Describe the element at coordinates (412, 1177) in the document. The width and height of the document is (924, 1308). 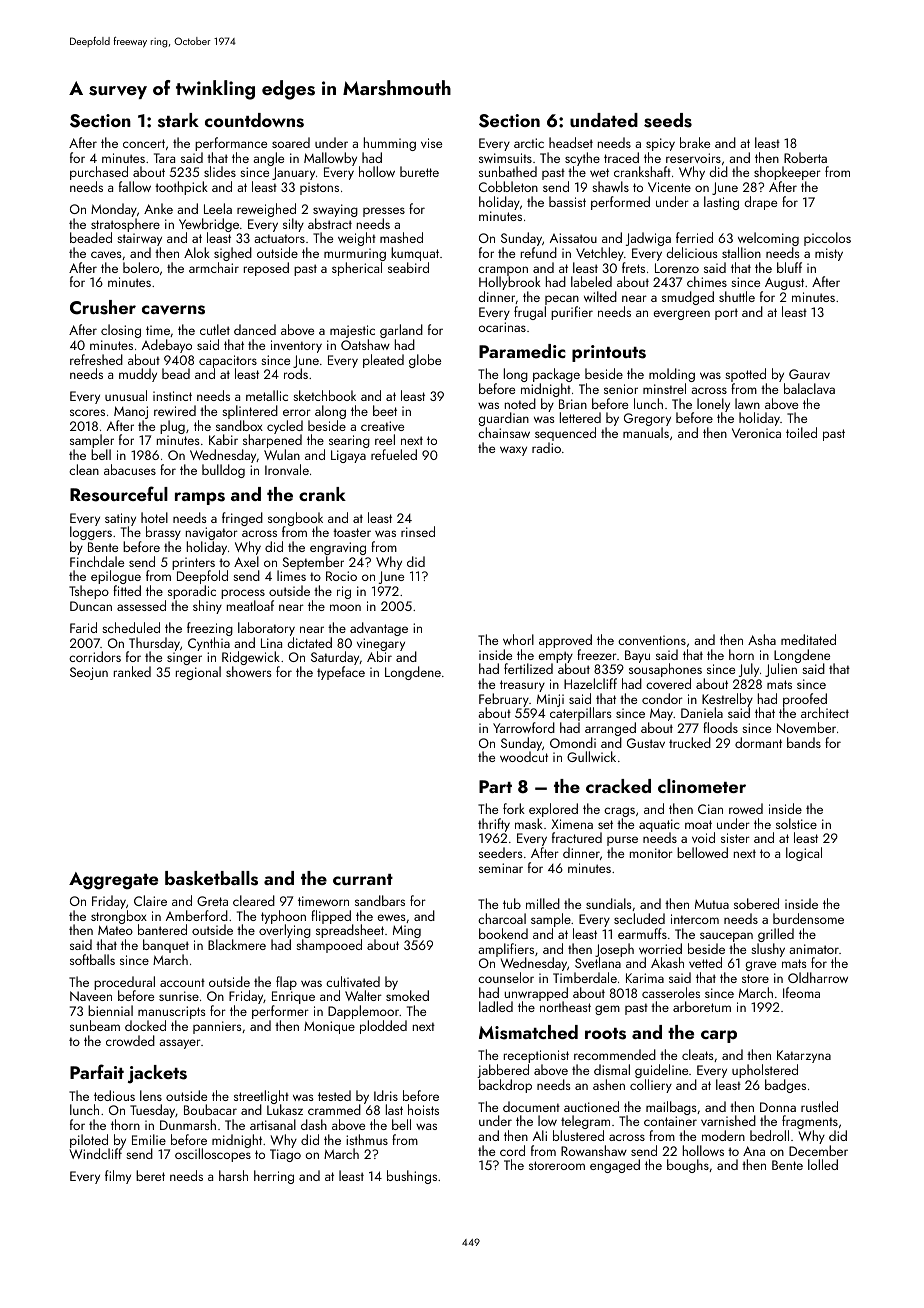
I see `bushings` at that location.
